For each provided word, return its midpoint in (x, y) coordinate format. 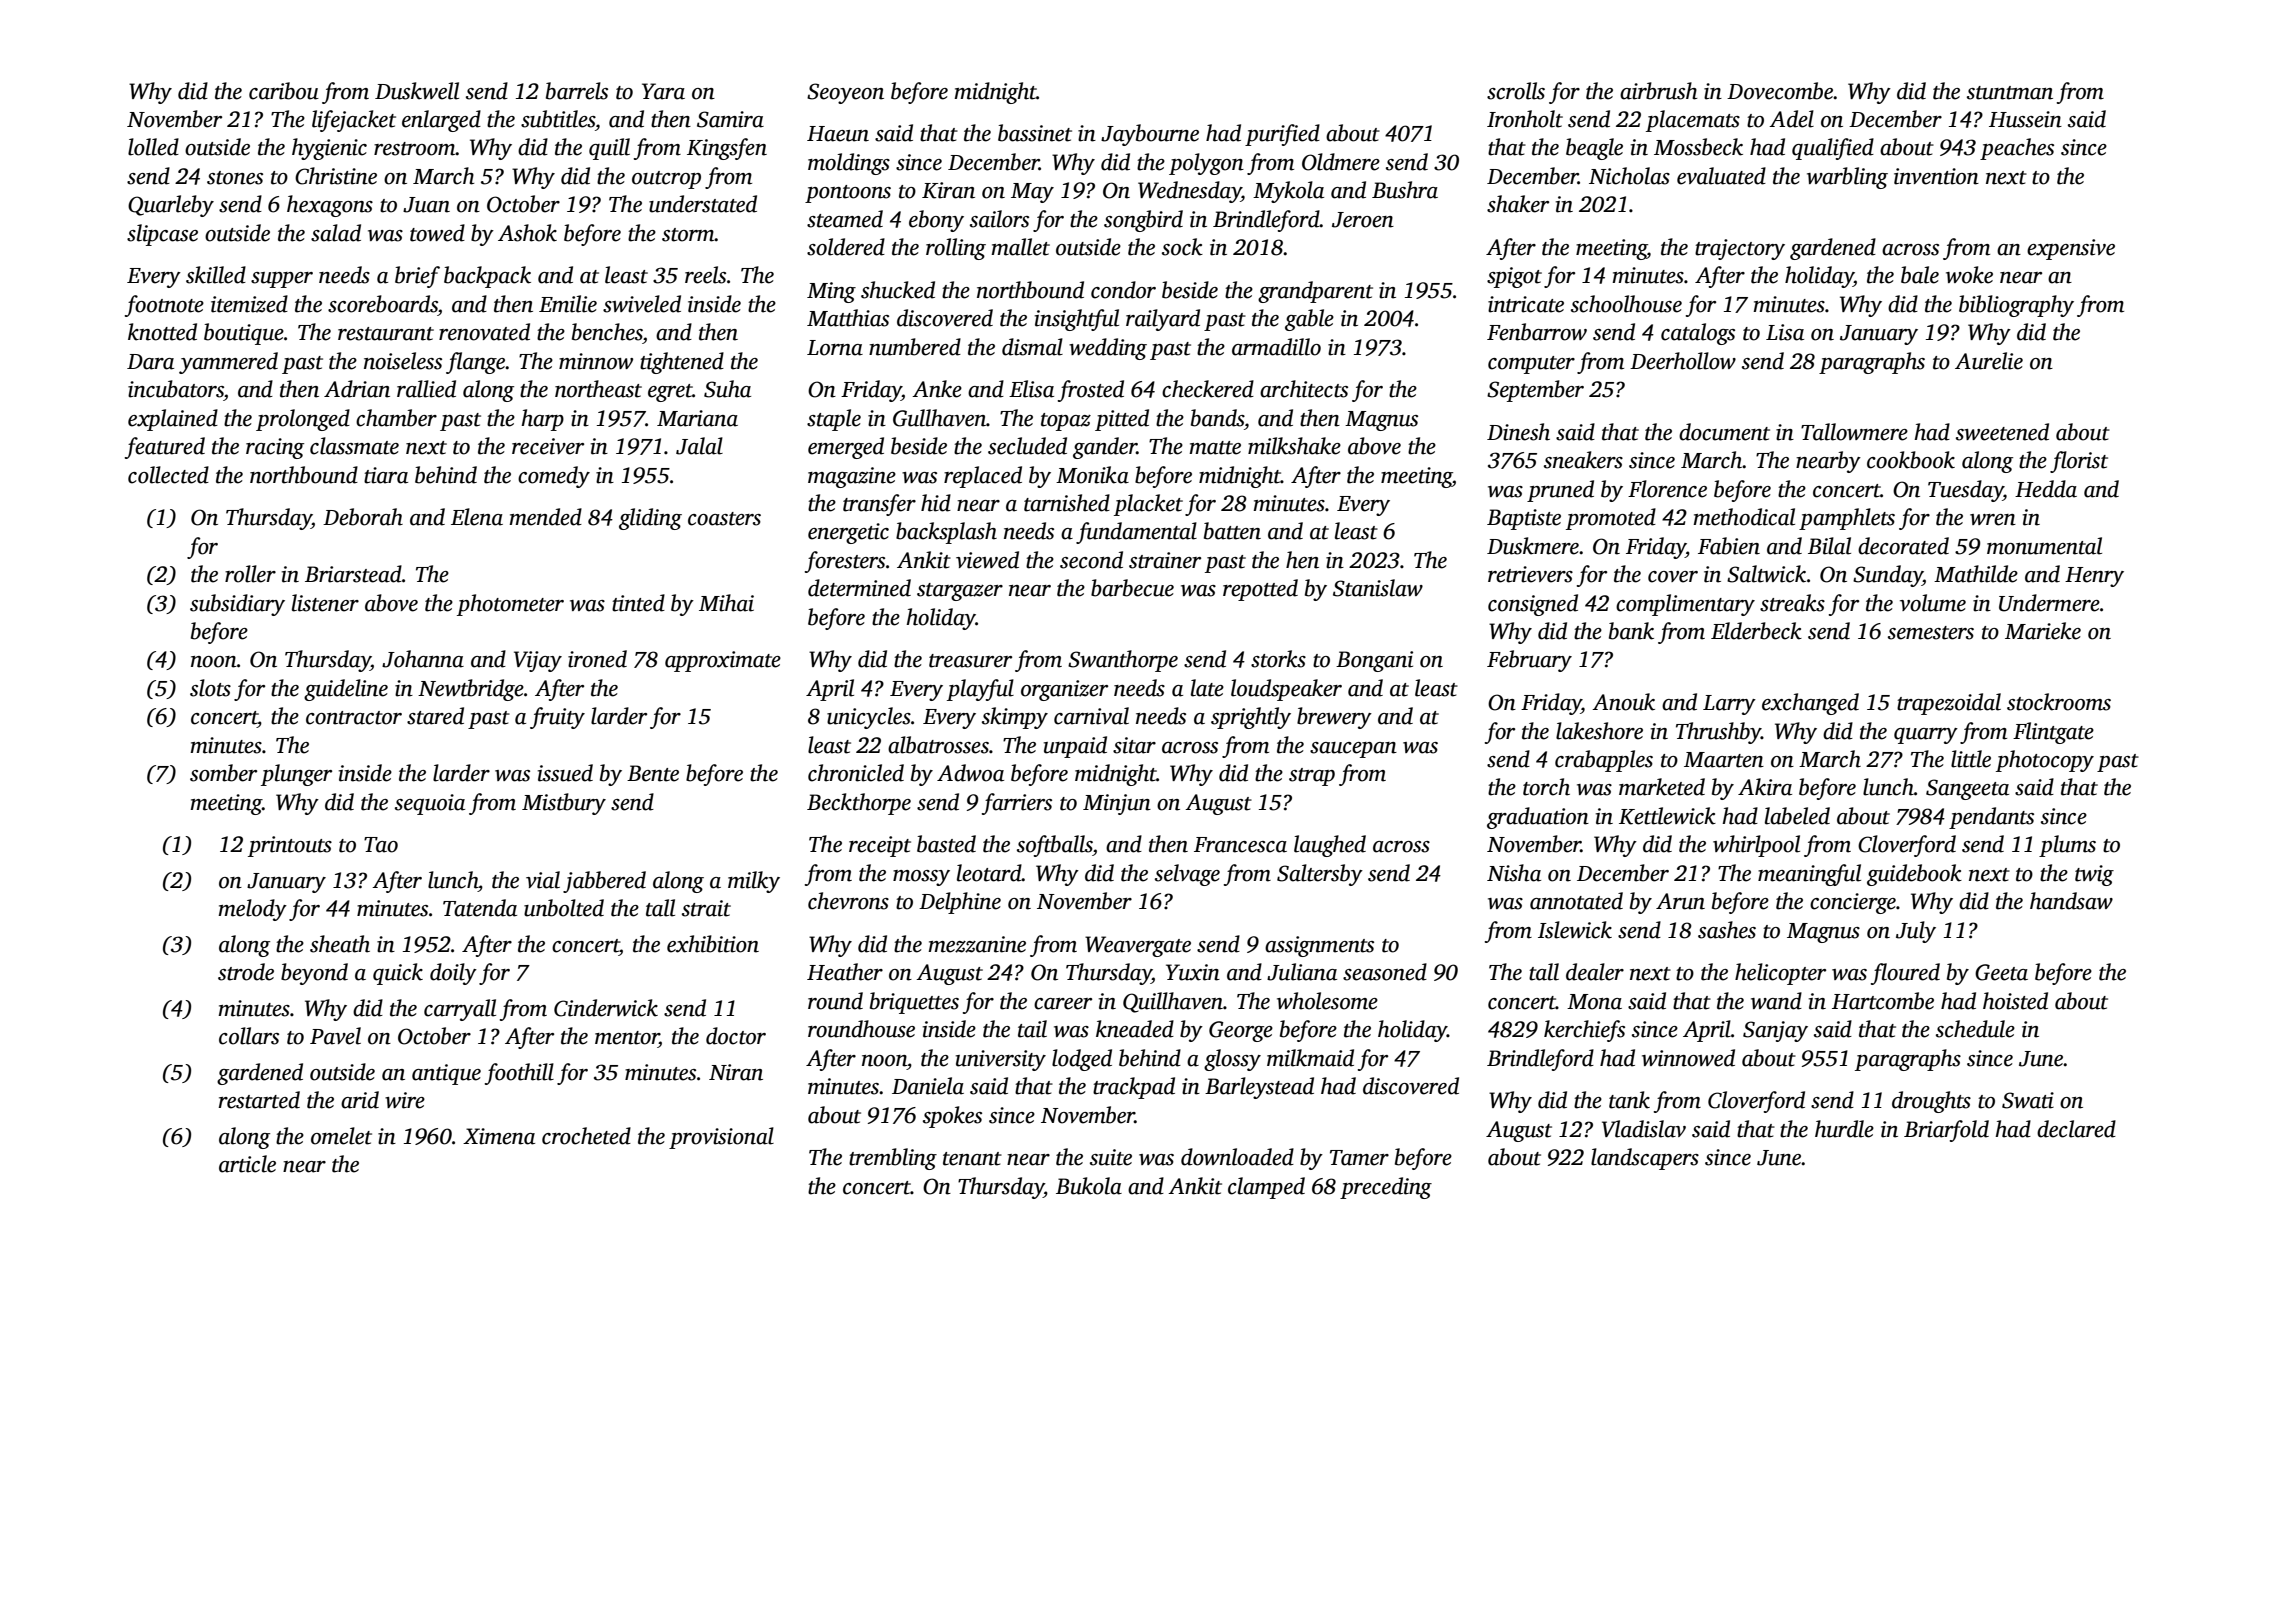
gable (1309, 320)
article (247, 1164)
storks (1278, 659)
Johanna (423, 659)
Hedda (2046, 489)
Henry (2094, 577)
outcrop (666, 180)
